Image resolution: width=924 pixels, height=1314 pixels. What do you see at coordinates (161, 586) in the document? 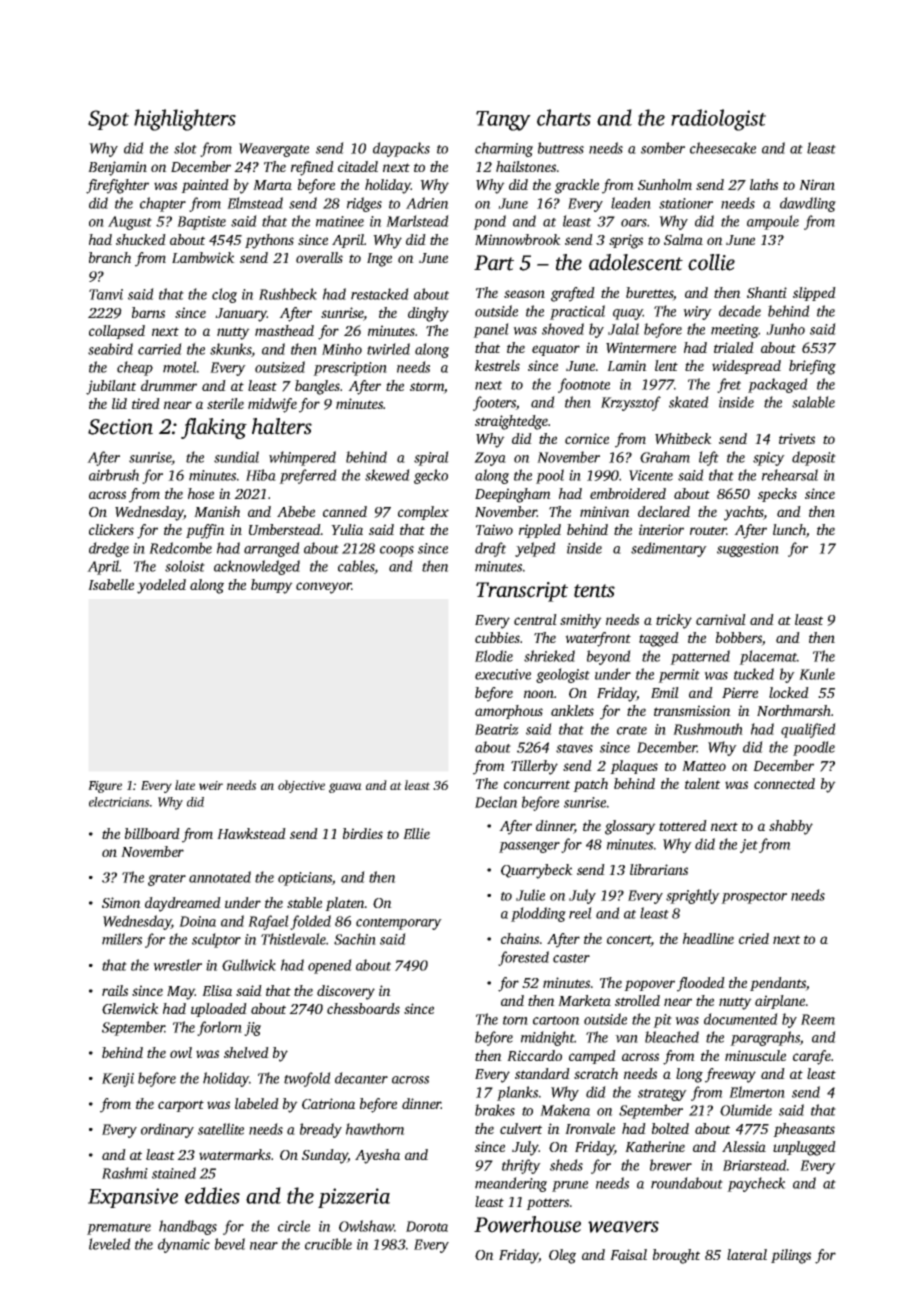
I see `yodeled` at bounding box center [161, 586].
